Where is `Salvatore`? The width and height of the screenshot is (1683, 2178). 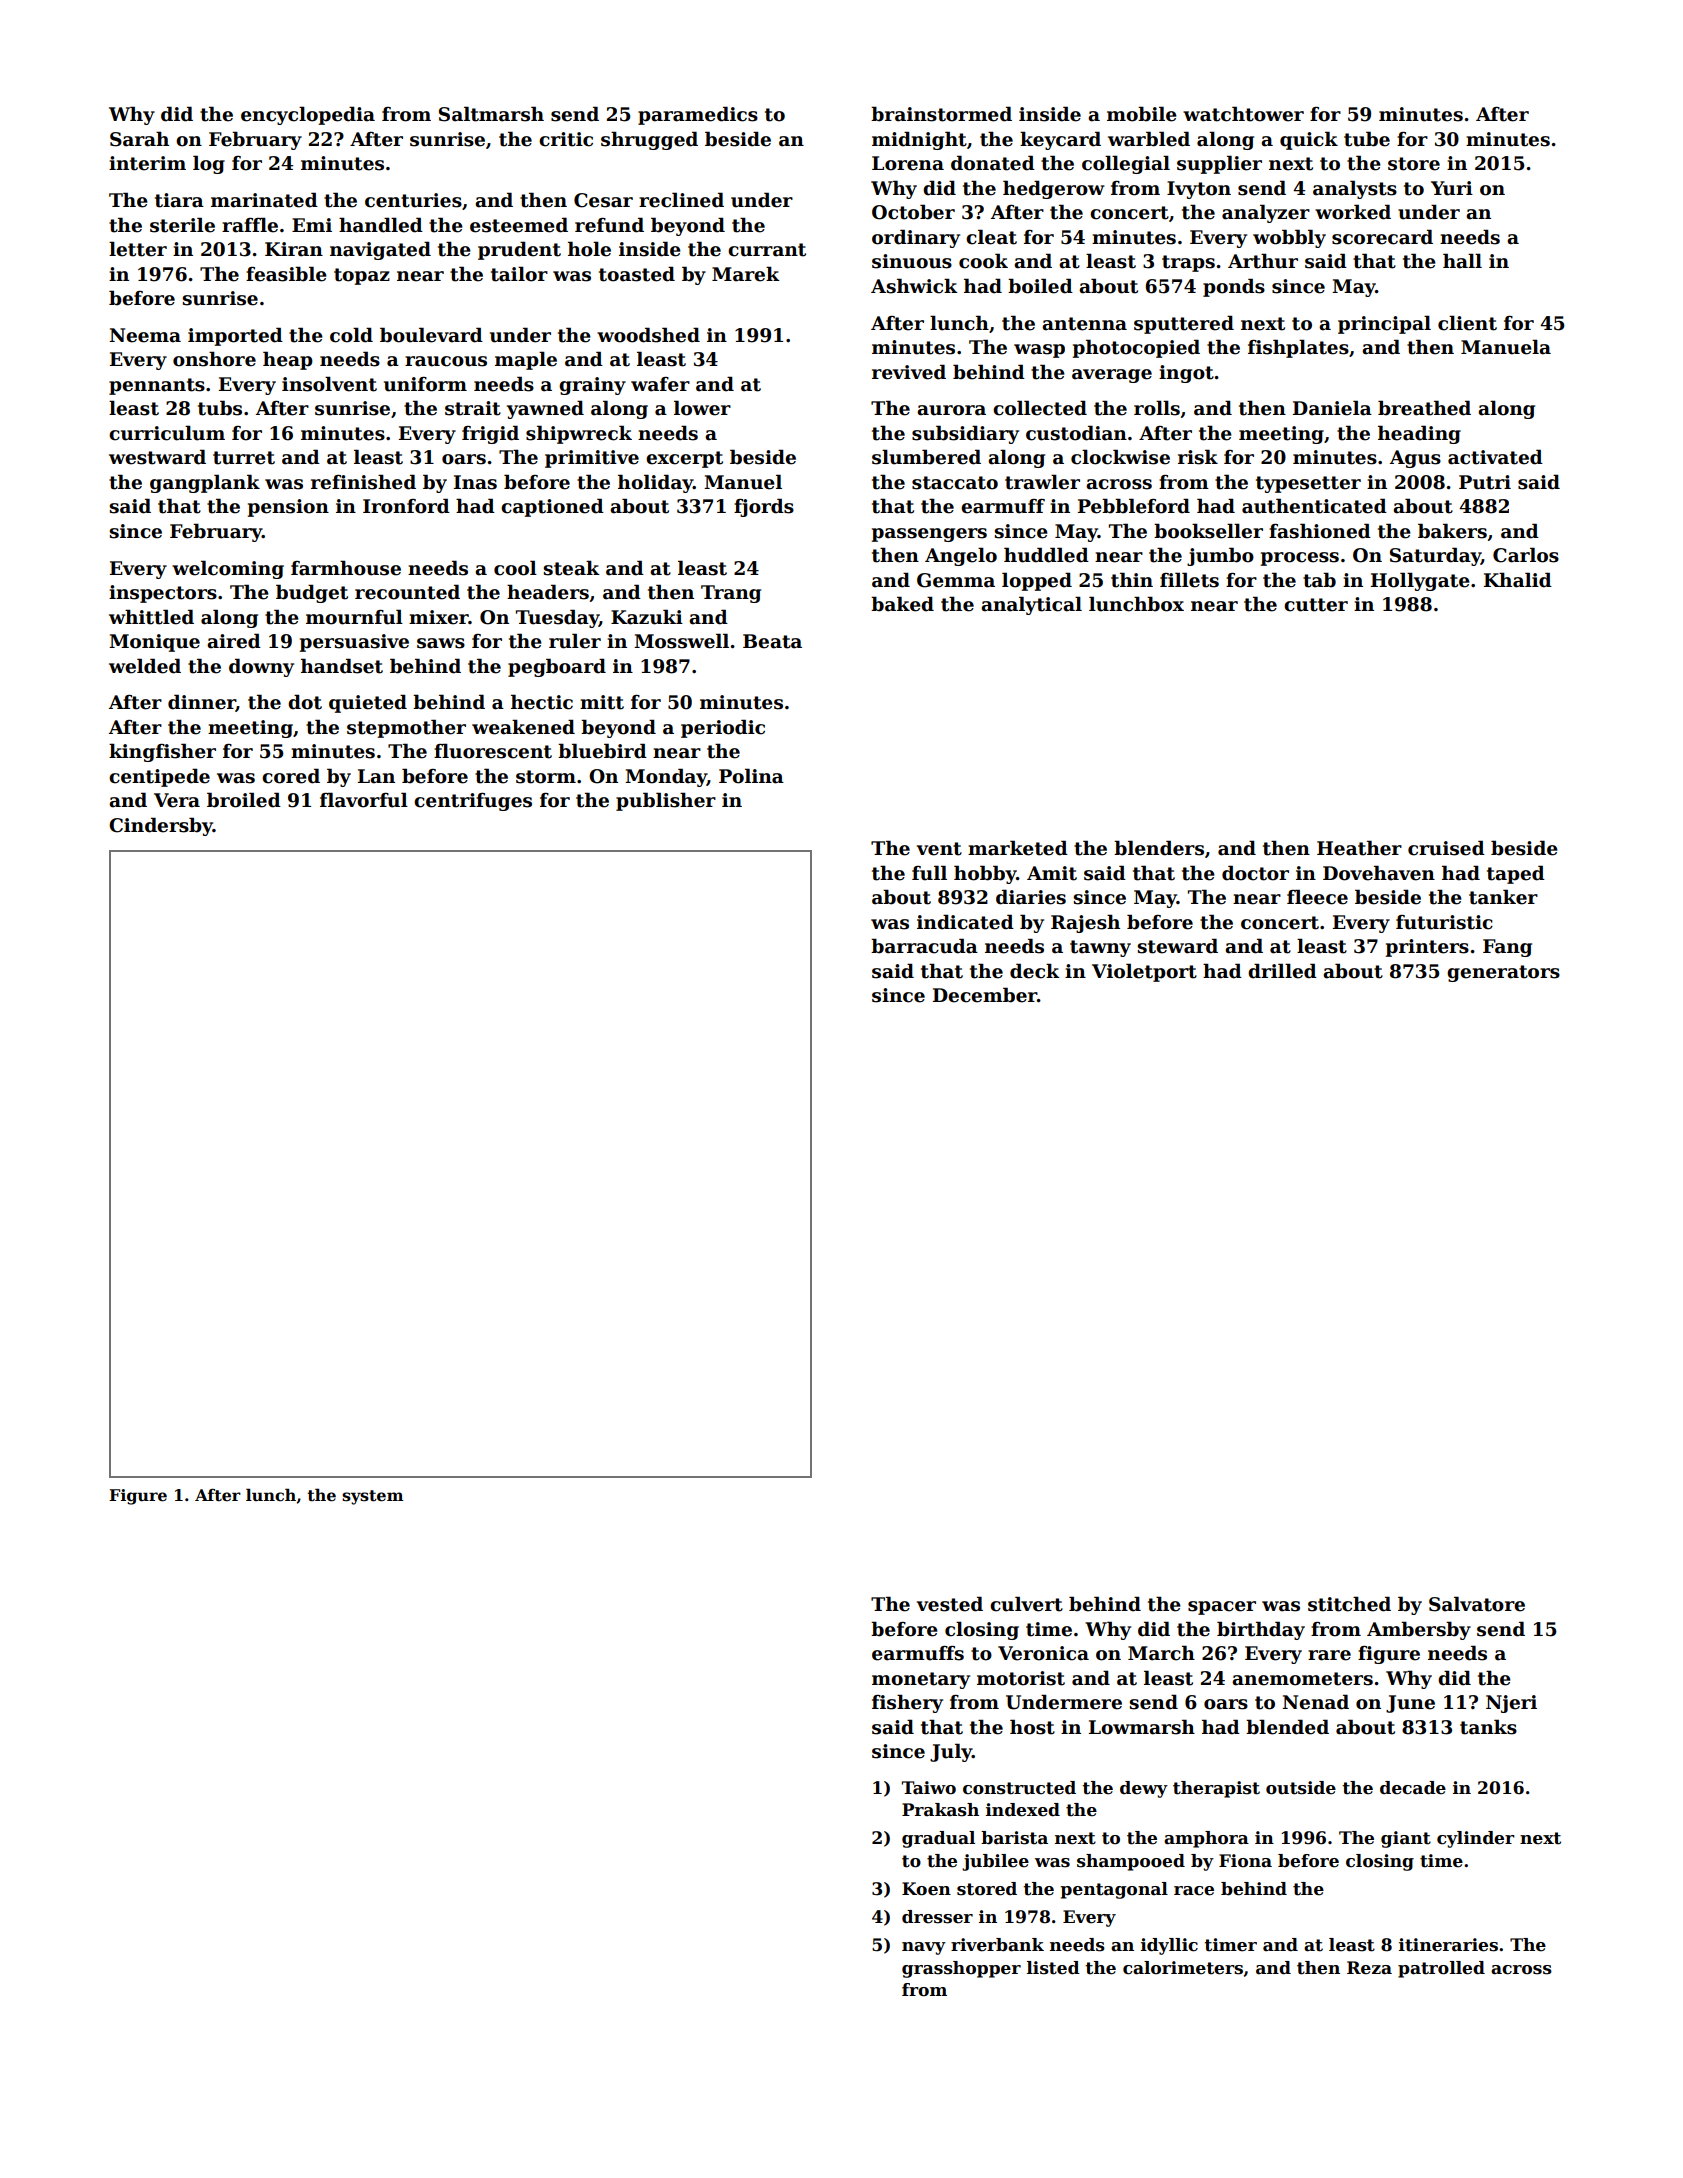
Salvatore is located at coordinates (1477, 1604).
